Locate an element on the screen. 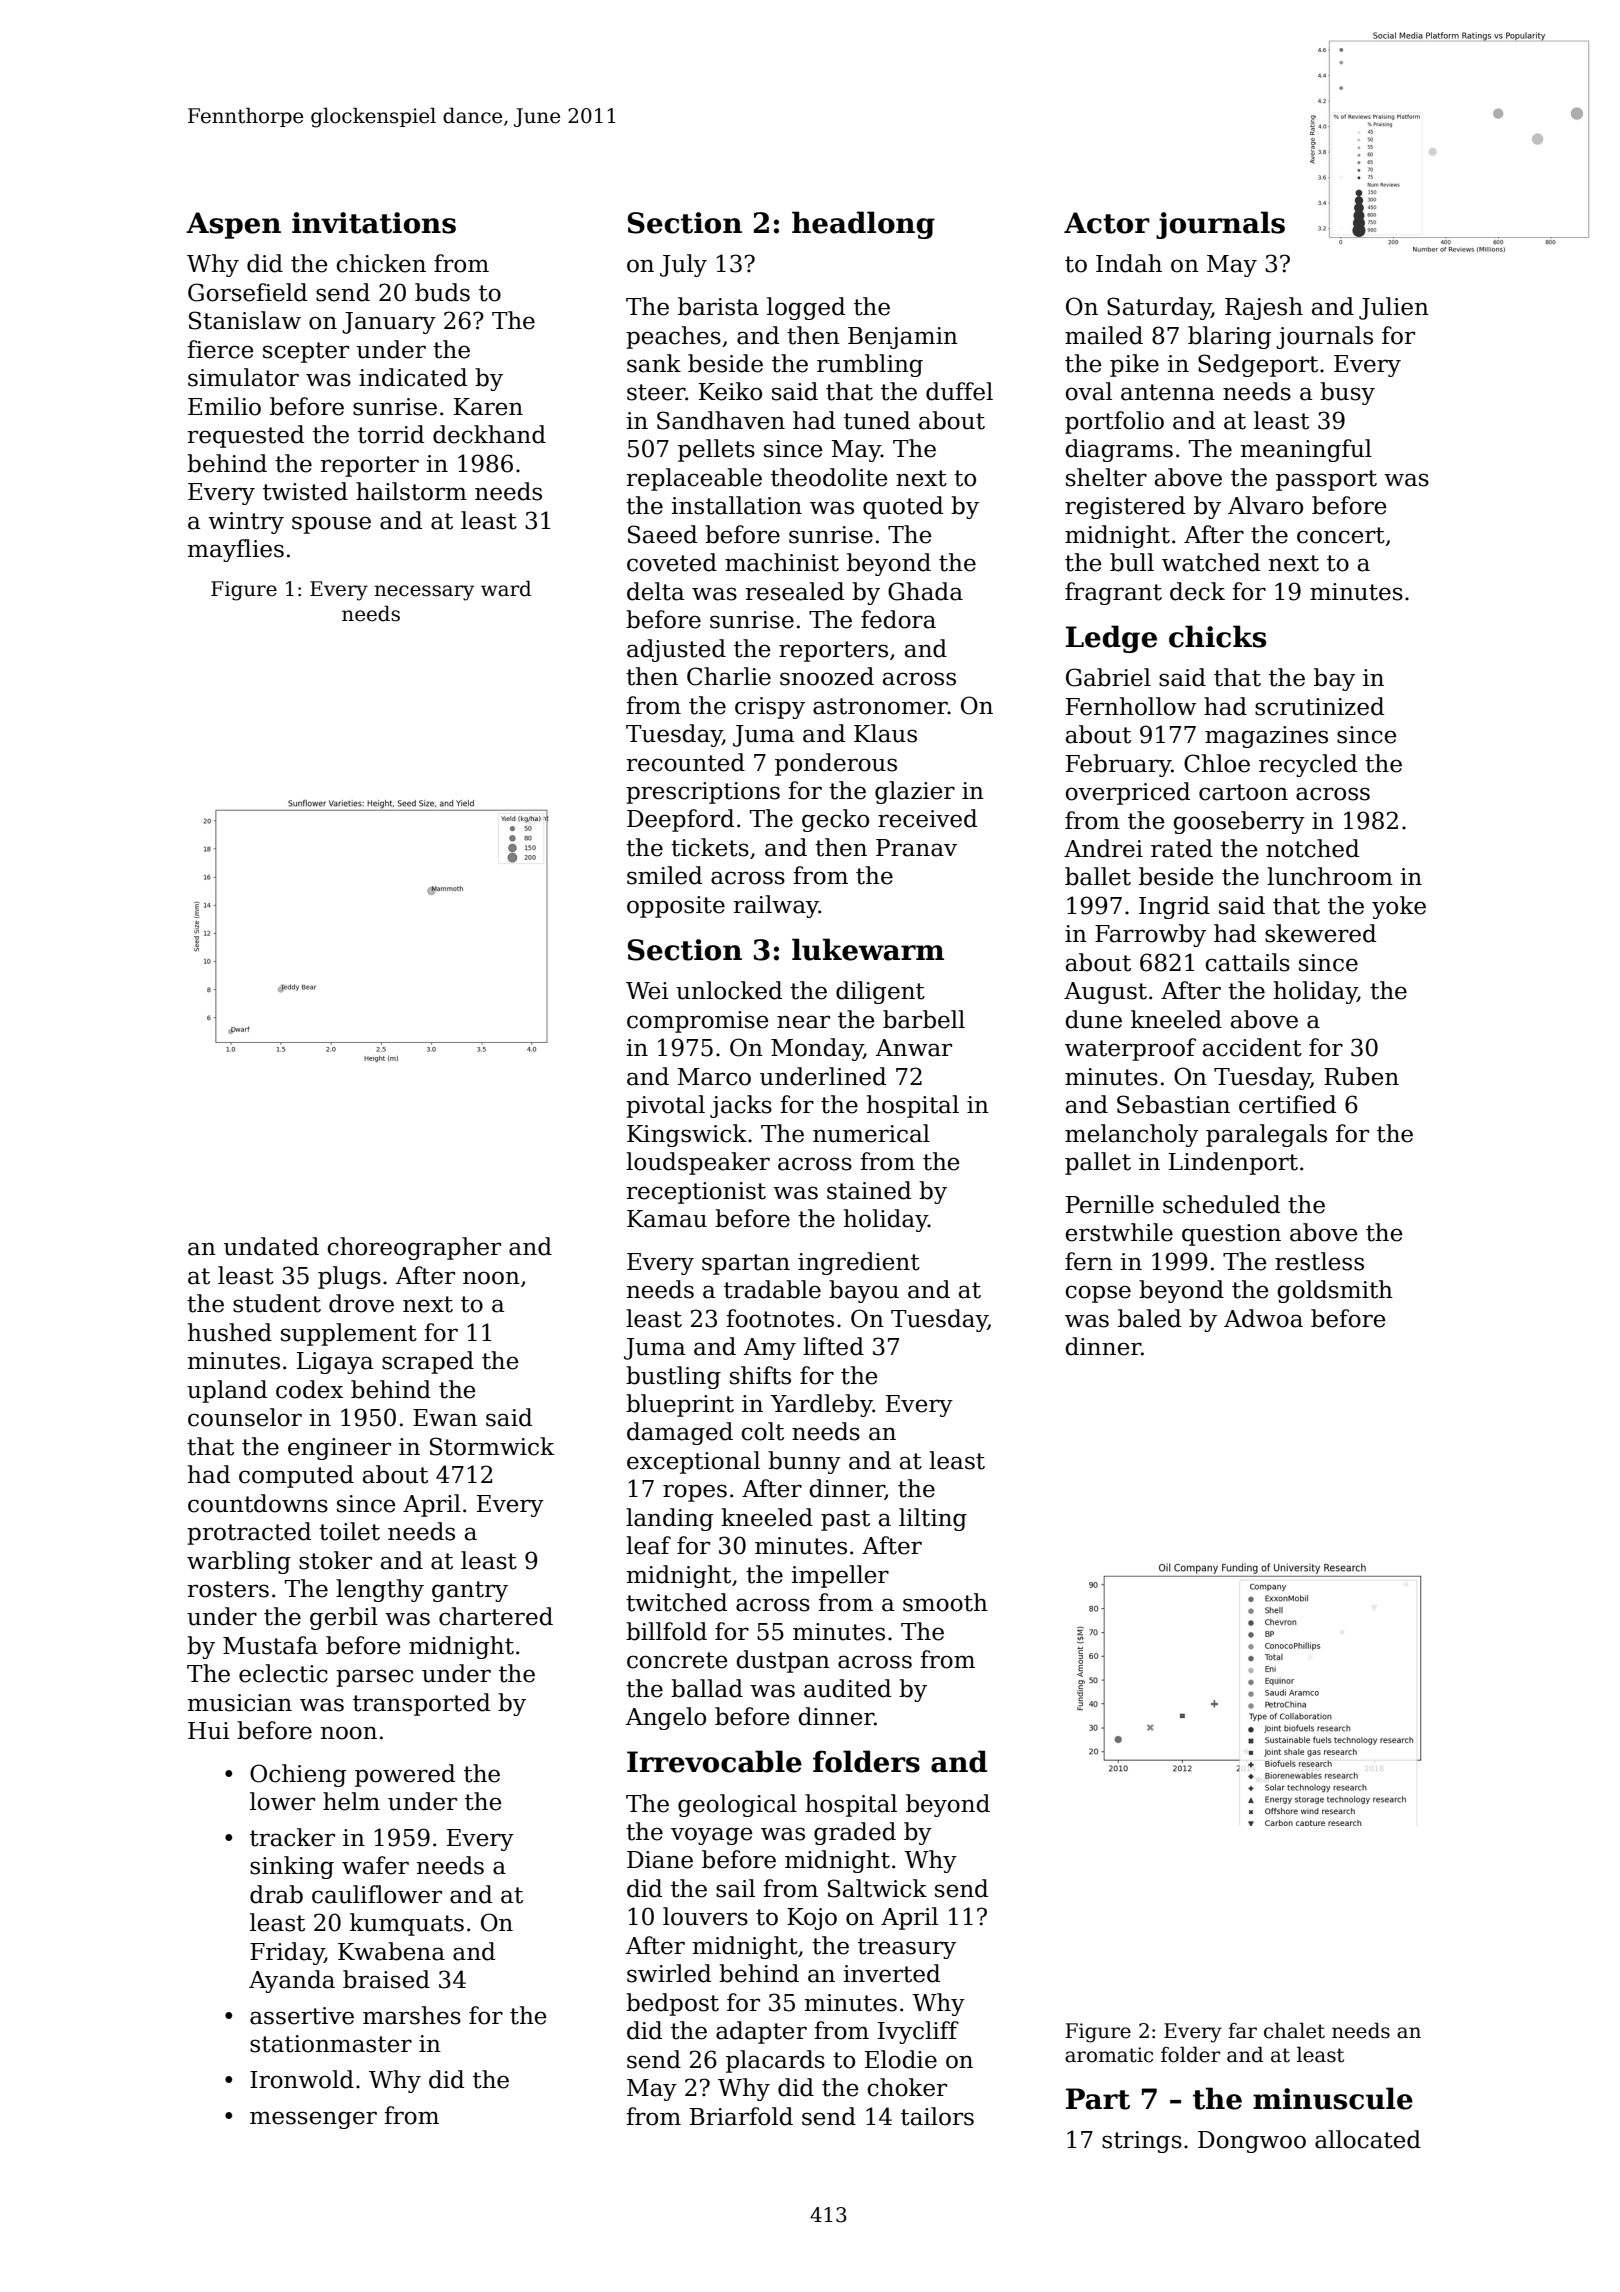 The image size is (1620, 2292). Julien is located at coordinates (1394, 308).
